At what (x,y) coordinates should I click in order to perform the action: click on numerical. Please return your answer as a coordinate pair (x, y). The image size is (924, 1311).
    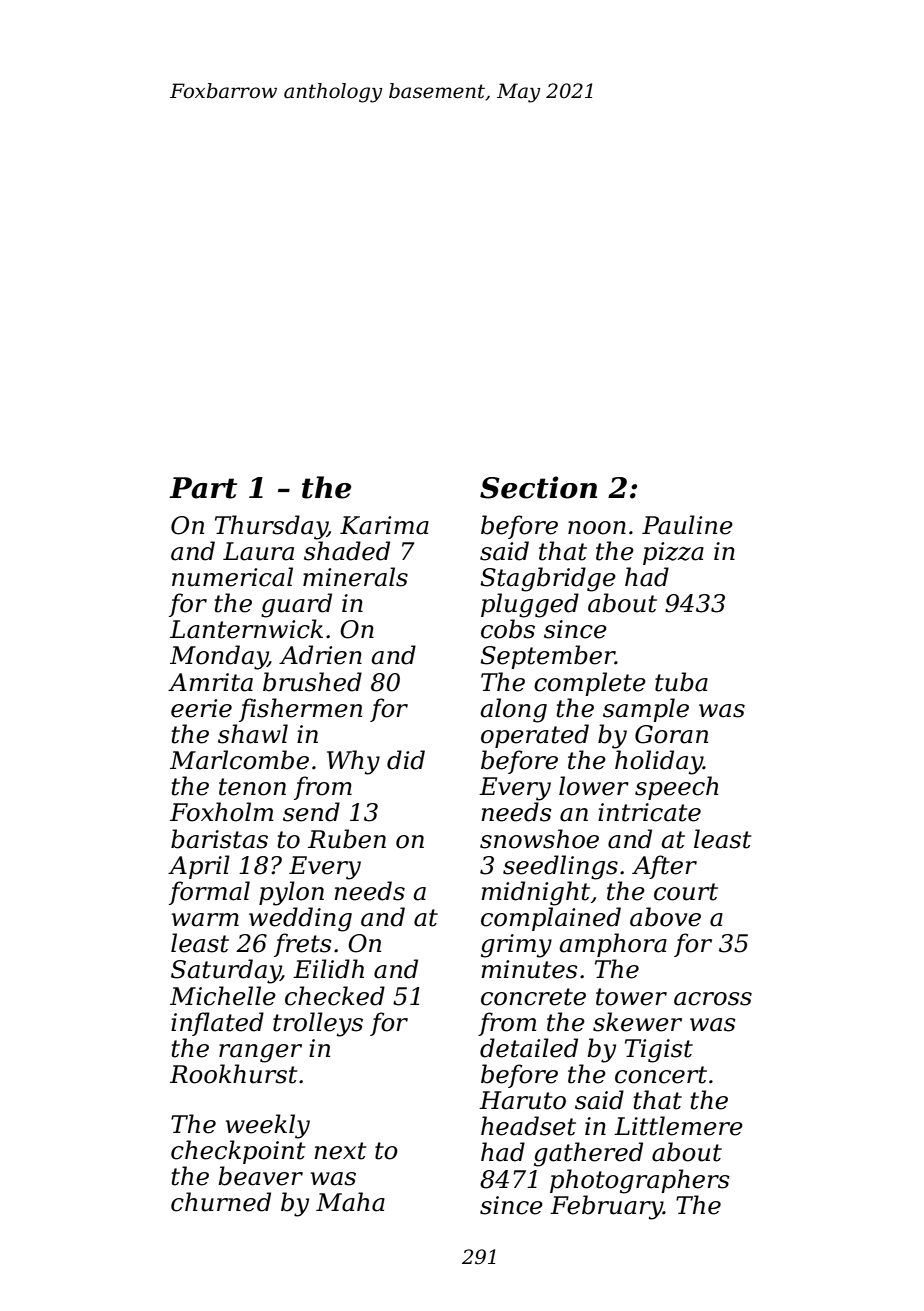
    Looking at the image, I should click on (232, 577).
